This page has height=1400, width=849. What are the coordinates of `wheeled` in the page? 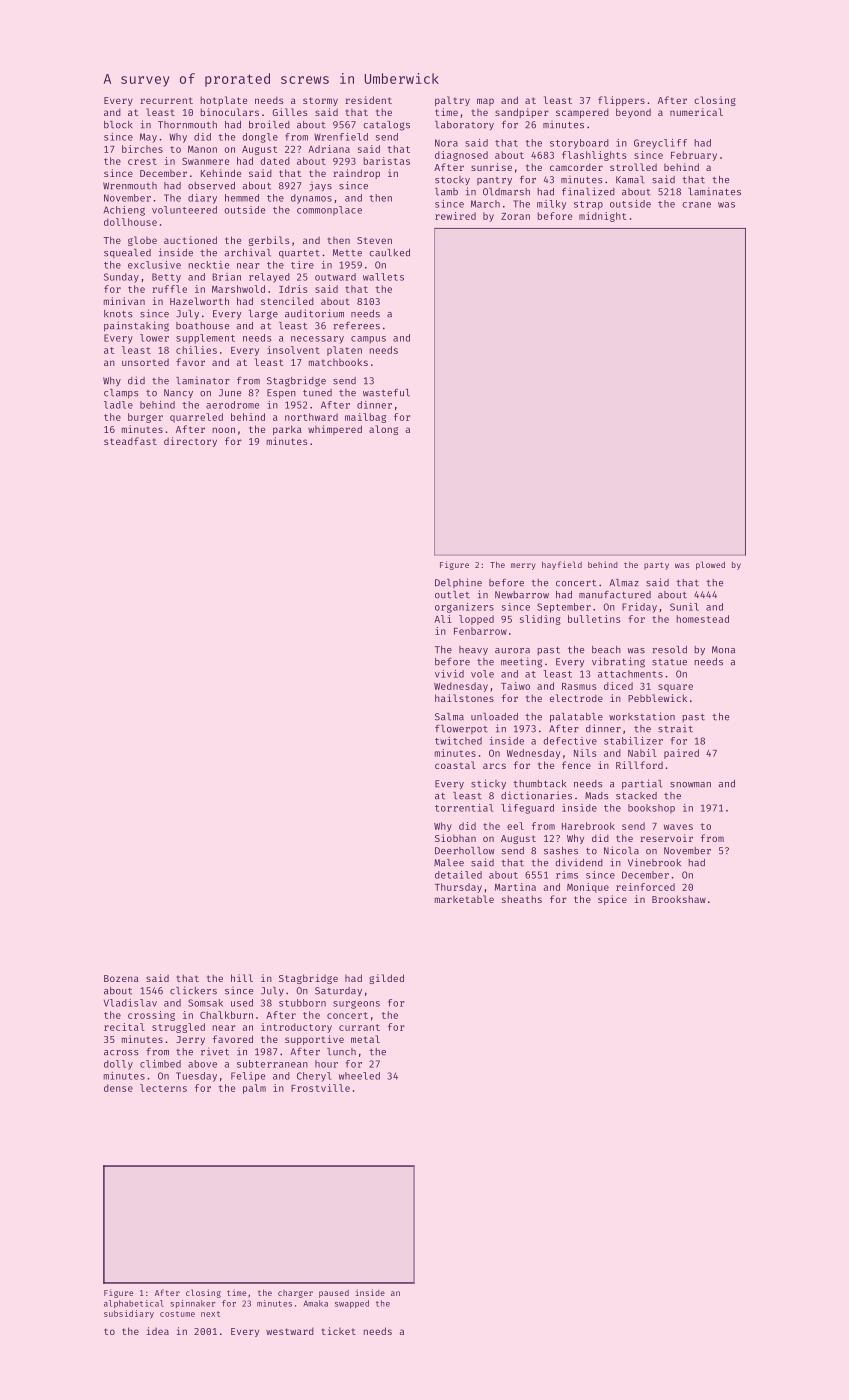 It's located at (359, 1076).
